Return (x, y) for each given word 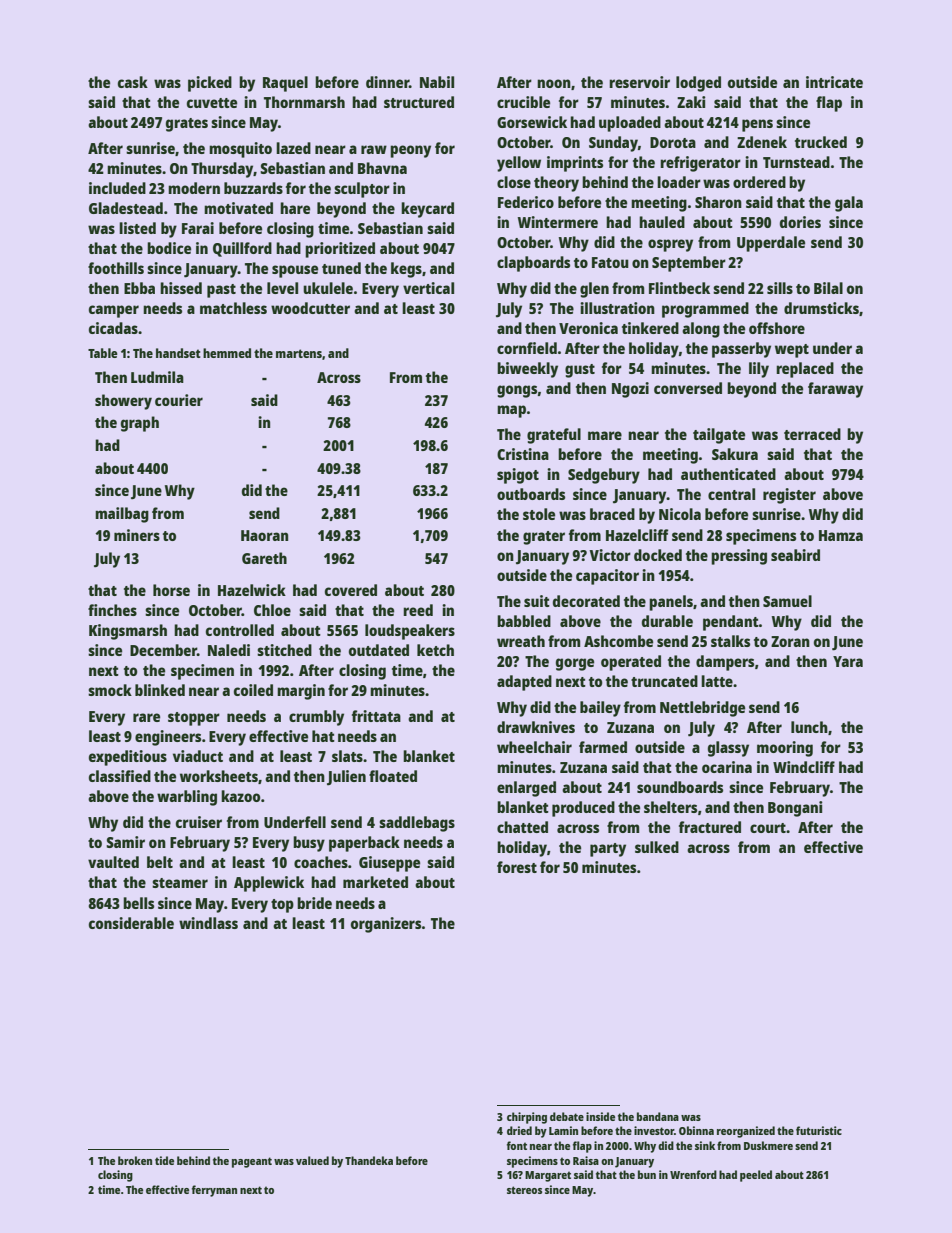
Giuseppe (389, 864)
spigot (518, 476)
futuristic (819, 1130)
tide (164, 1160)
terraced (812, 434)
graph (140, 424)
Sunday (613, 144)
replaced (805, 370)
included (117, 188)
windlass (208, 923)
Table (103, 353)
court (768, 828)
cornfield (527, 348)
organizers (386, 925)
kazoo (241, 796)
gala (849, 204)
